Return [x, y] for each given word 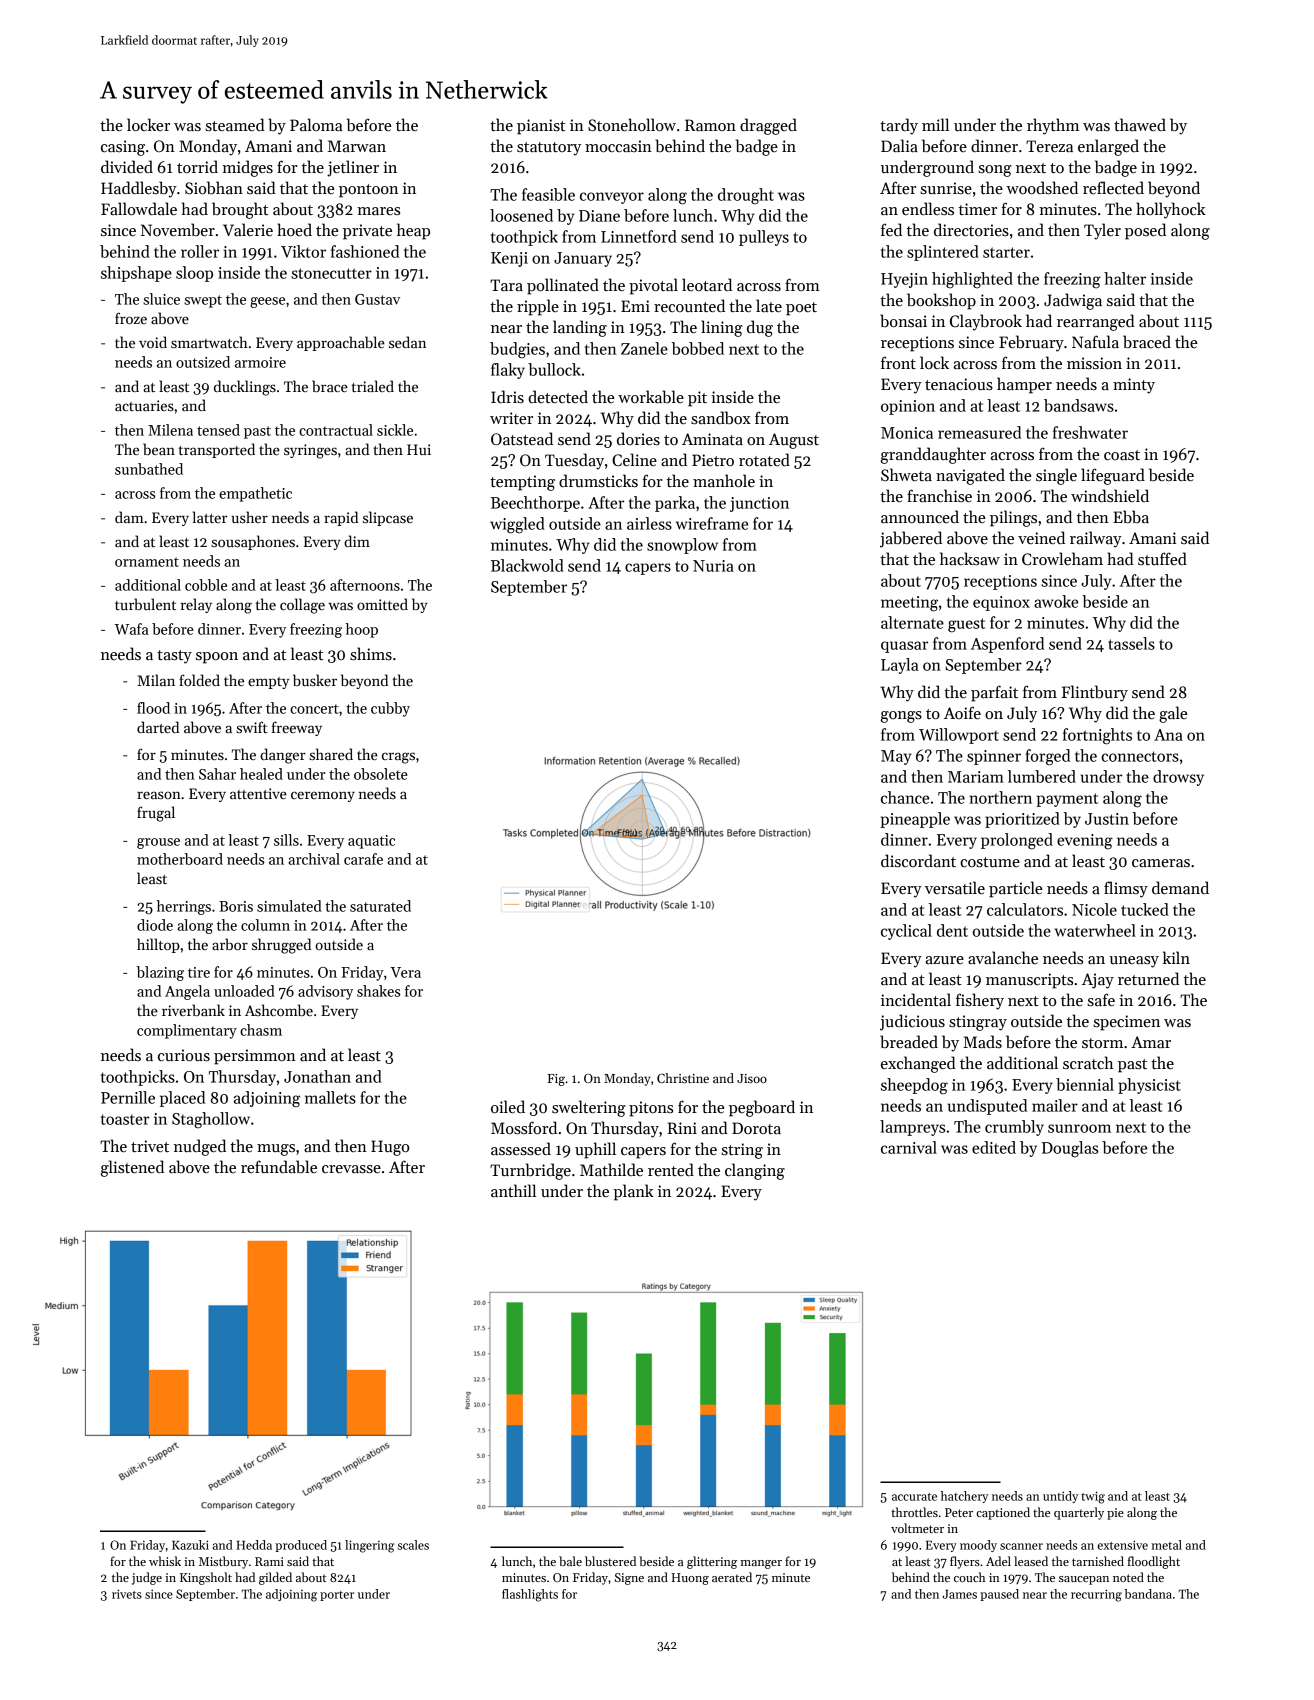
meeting [909, 604]
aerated [732, 1577]
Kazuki [190, 1545]
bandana [1148, 1594]
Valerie [248, 230]
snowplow [682, 546]
